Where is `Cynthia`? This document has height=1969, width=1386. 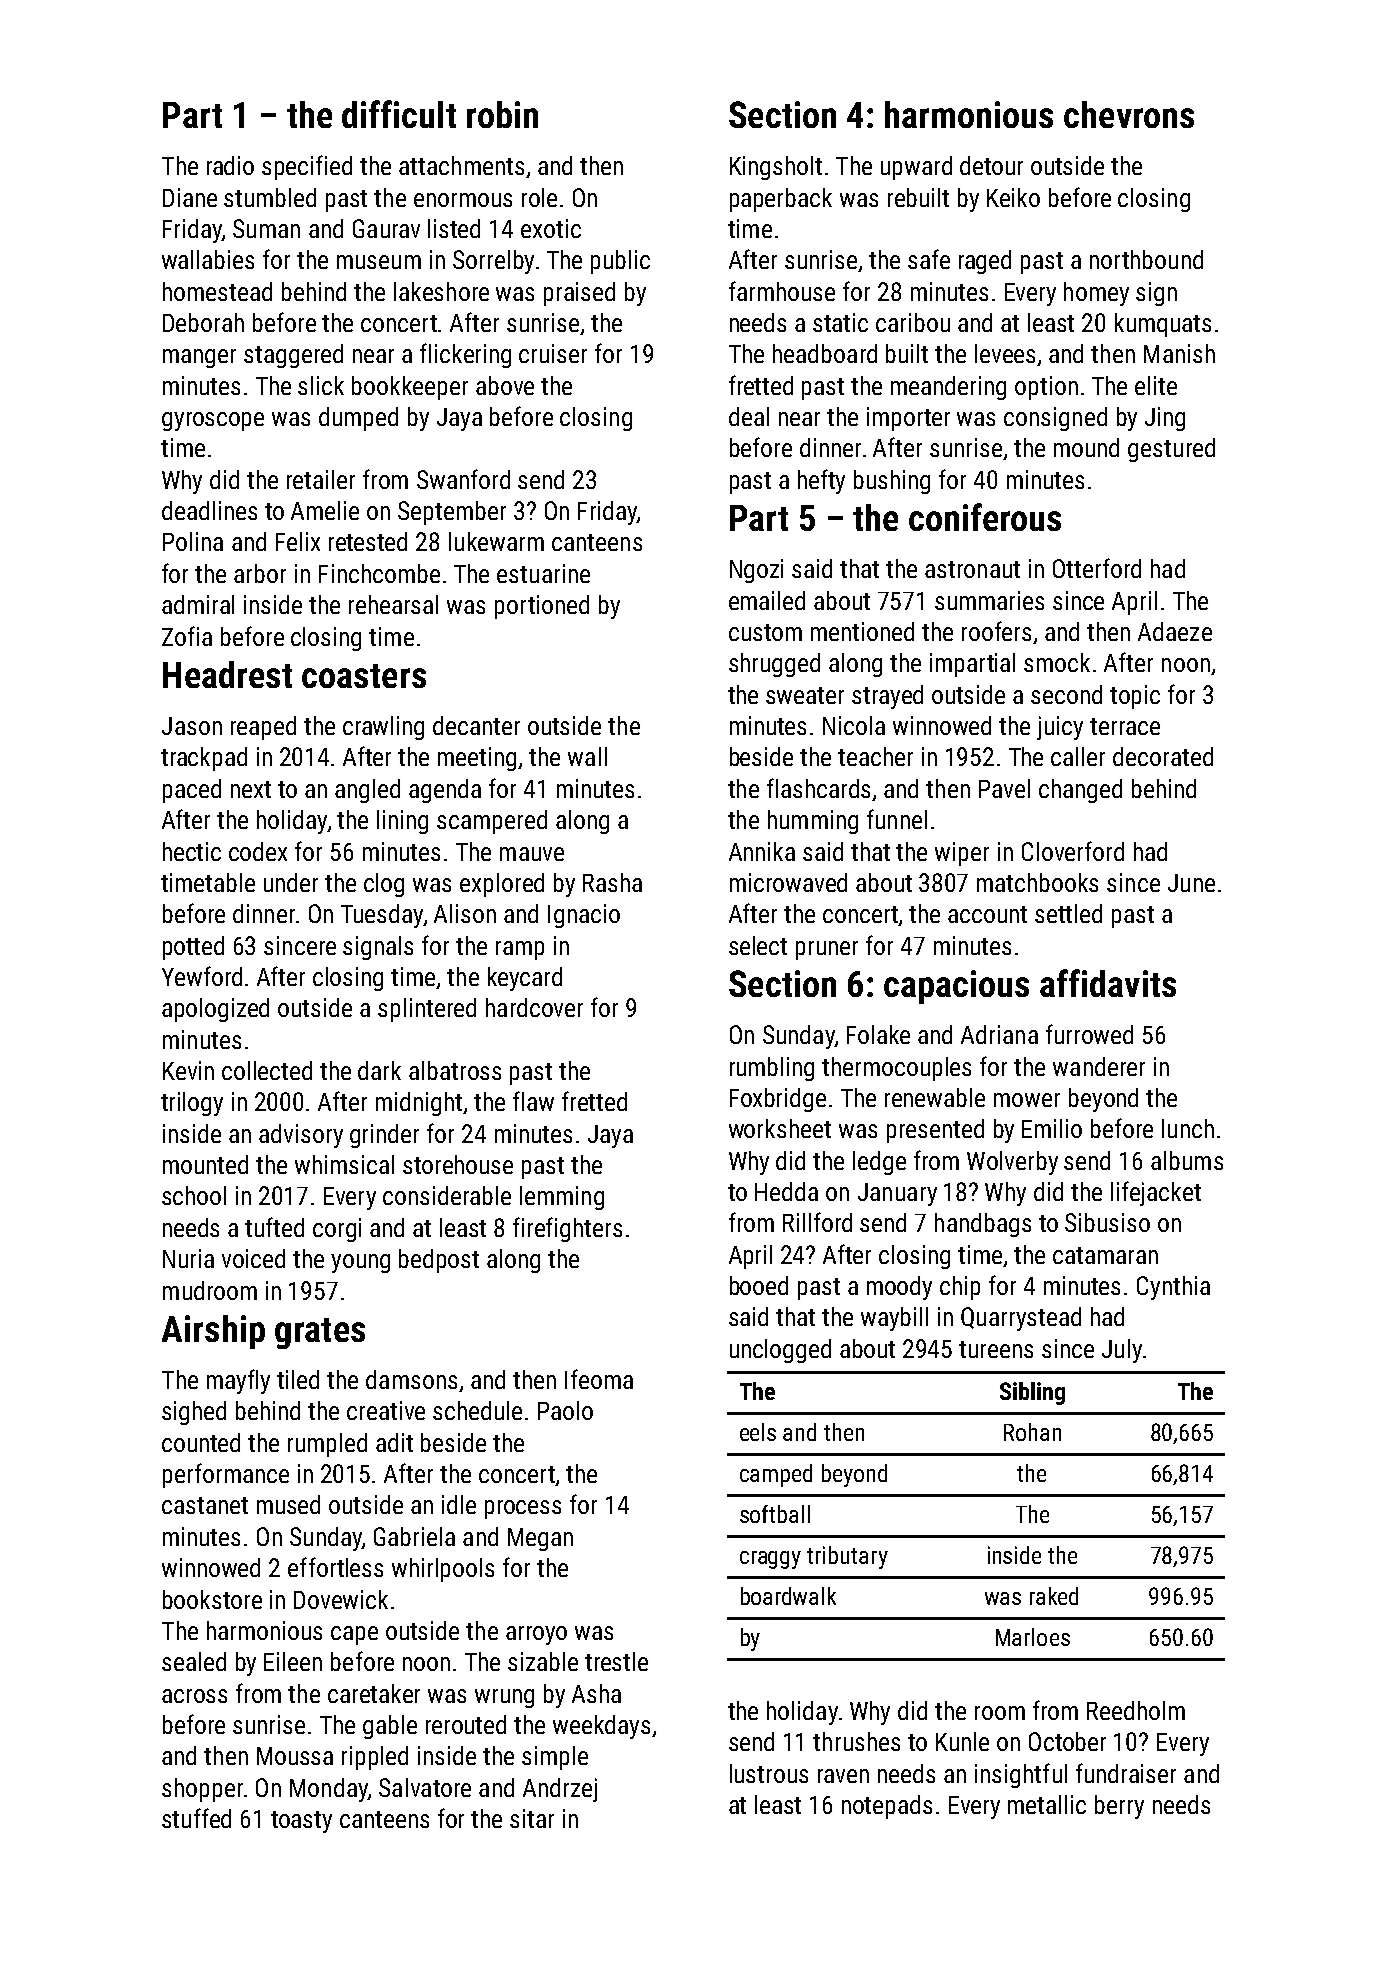
Cynthia is located at coordinates (1173, 1288).
